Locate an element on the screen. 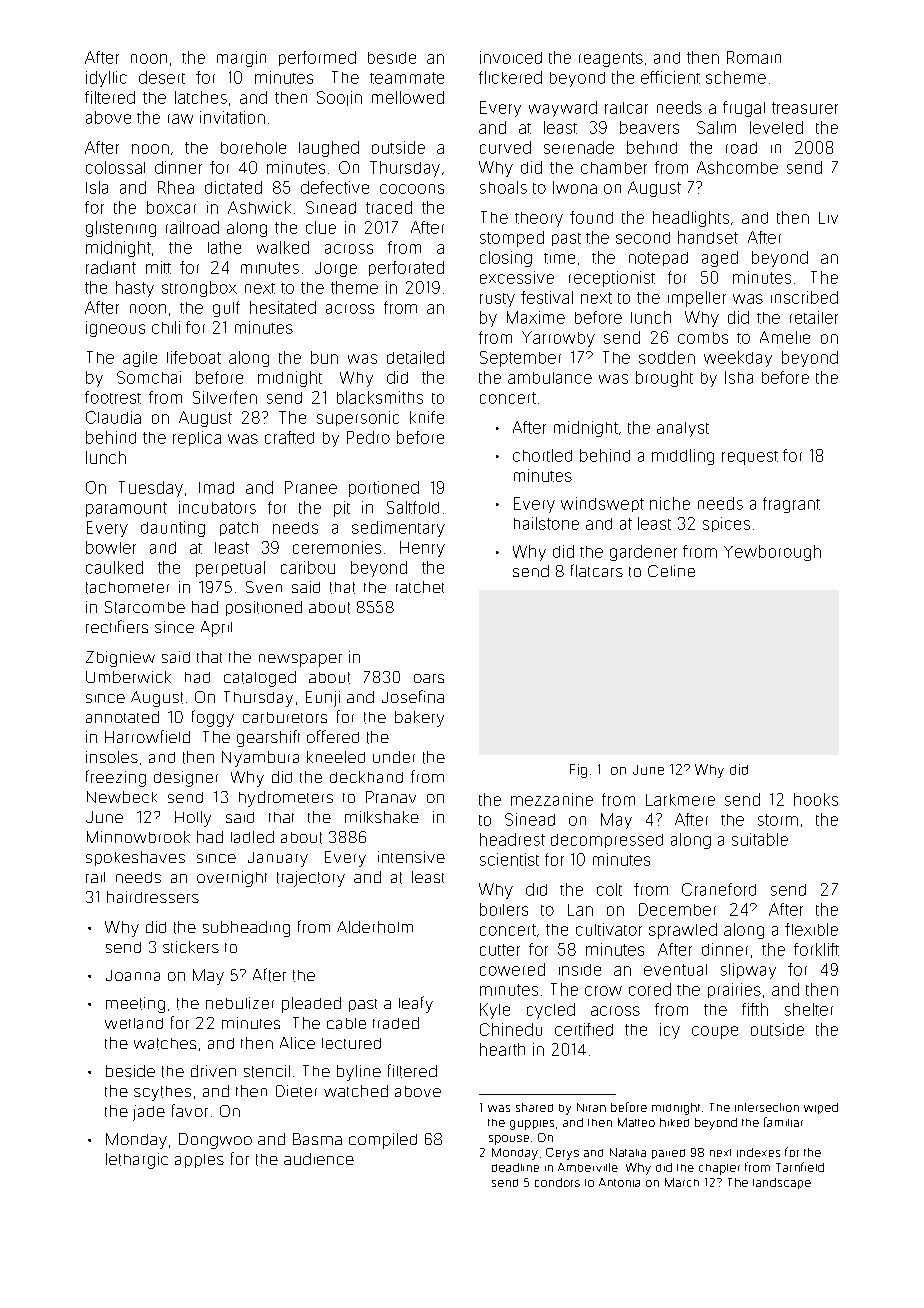  flickered is located at coordinates (510, 77).
